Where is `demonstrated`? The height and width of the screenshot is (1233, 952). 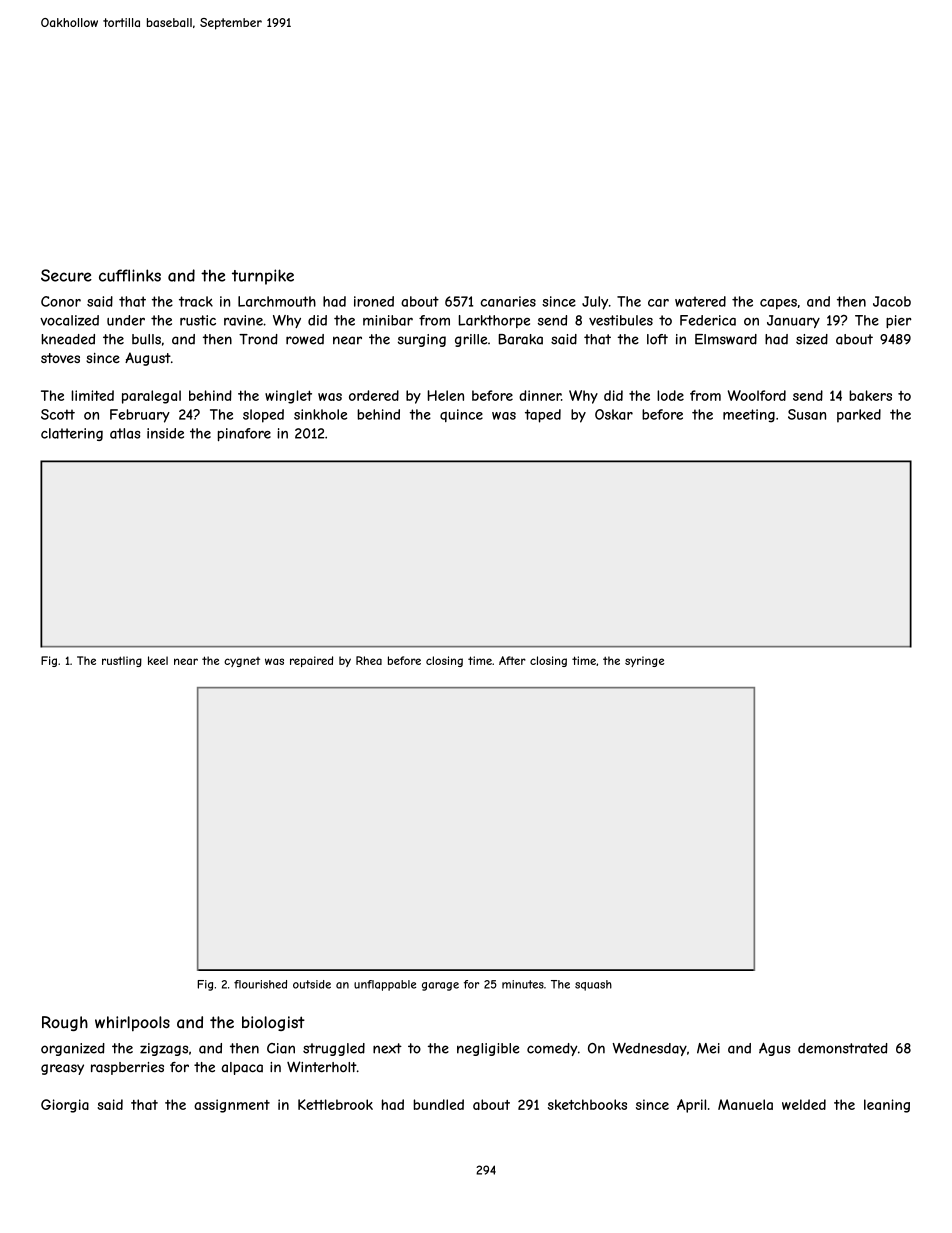 demonstrated is located at coordinates (843, 1048).
